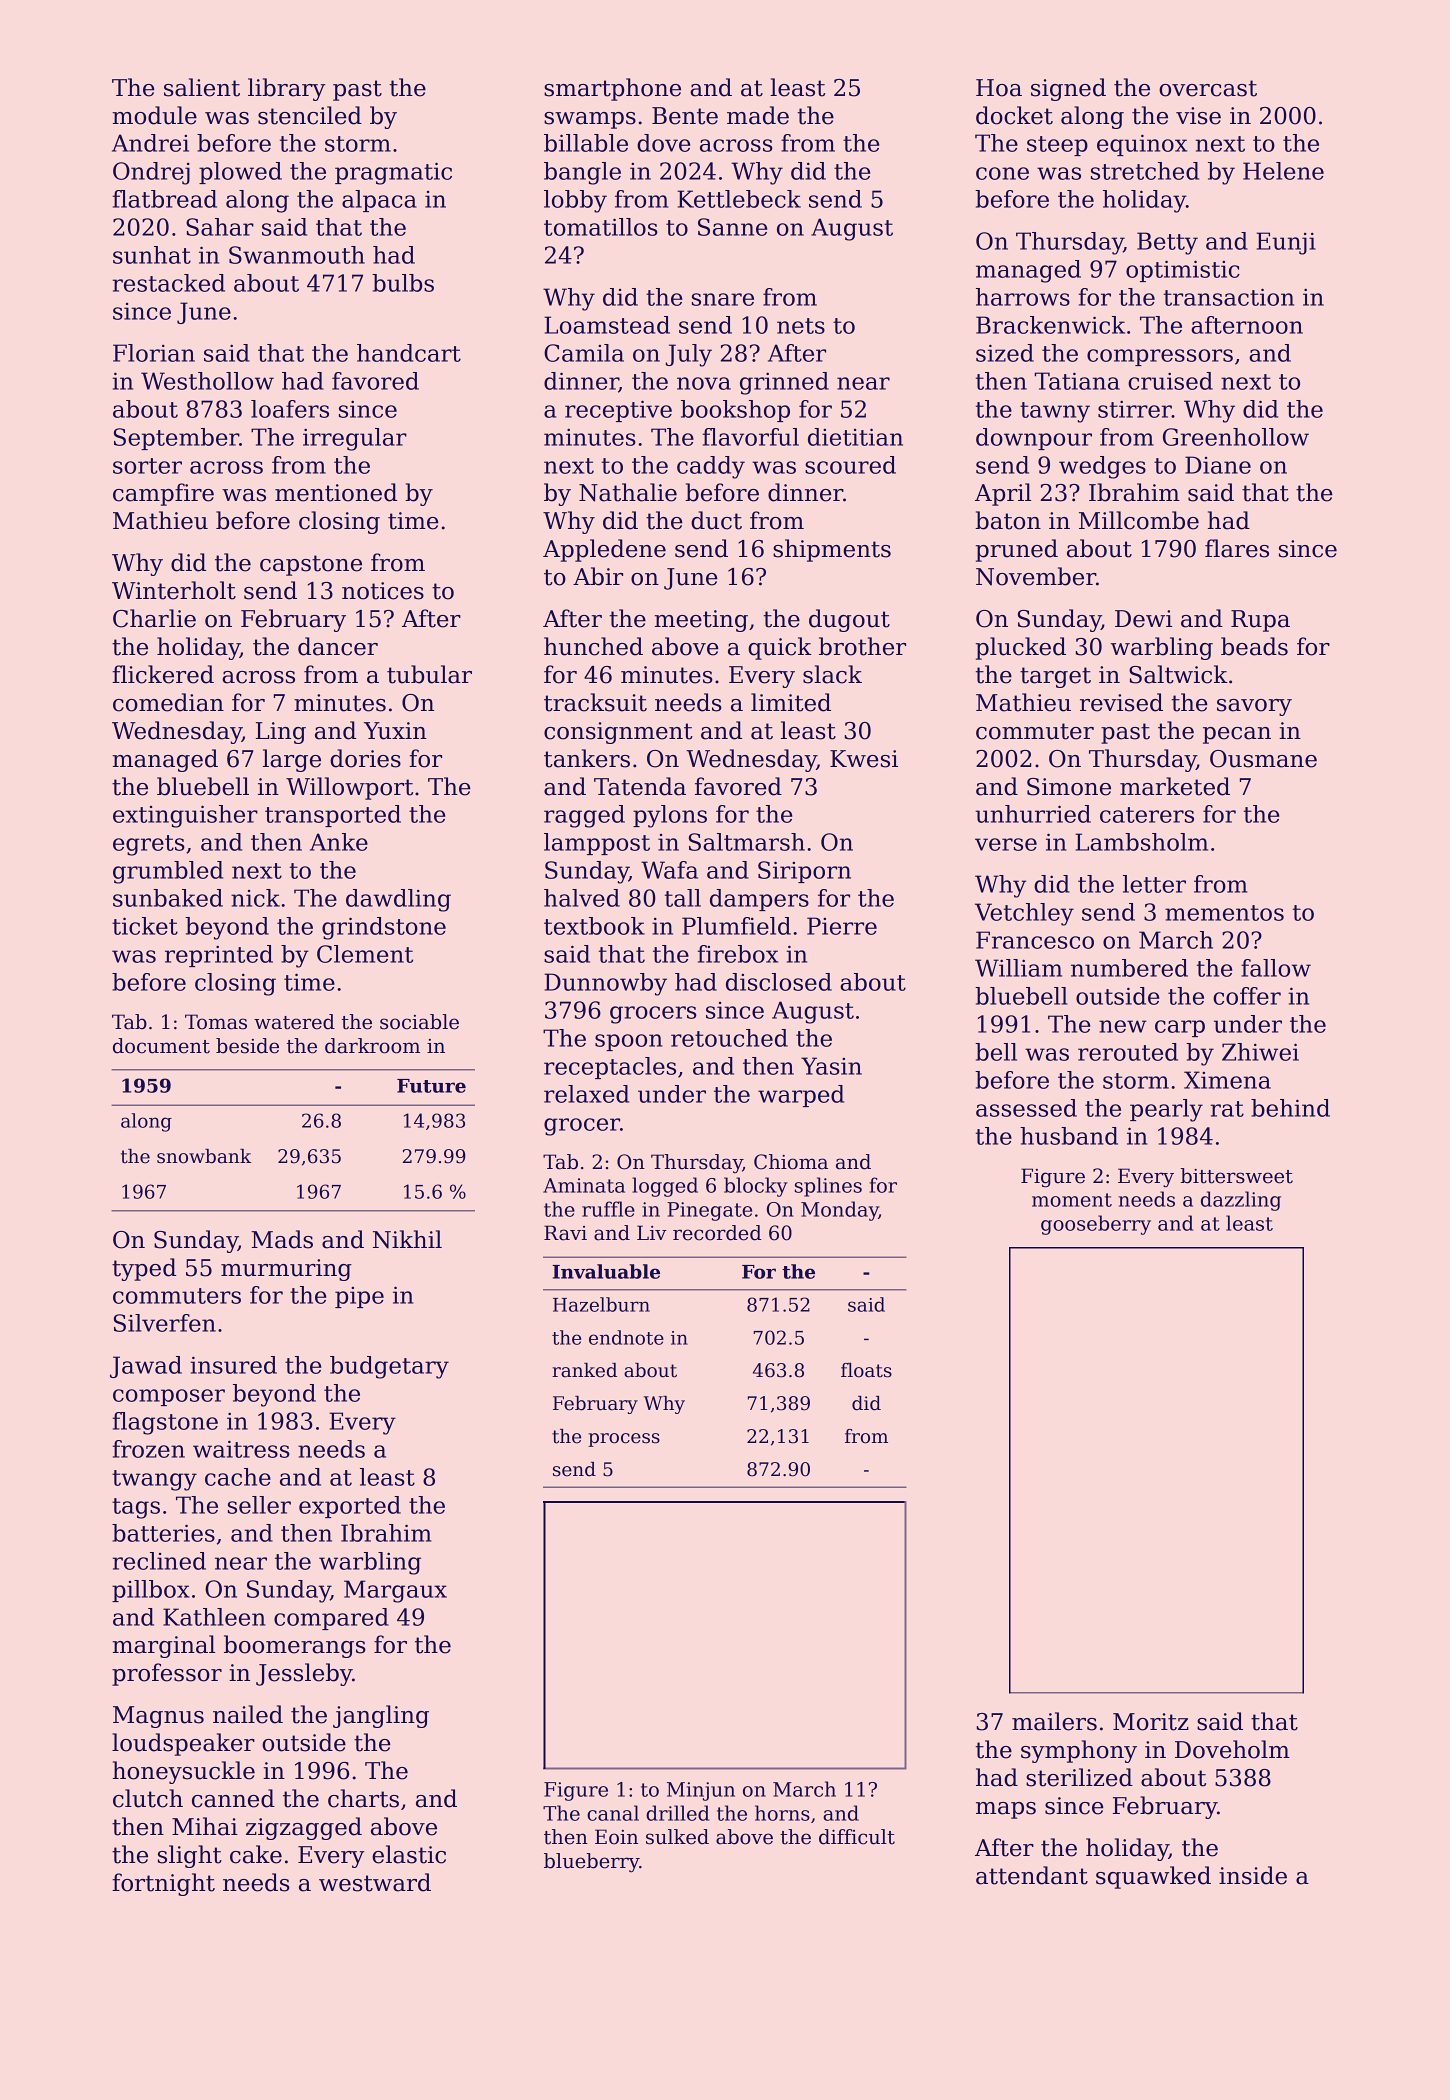  What do you see at coordinates (395, 1591) in the page?
I see `Margaux` at bounding box center [395, 1591].
